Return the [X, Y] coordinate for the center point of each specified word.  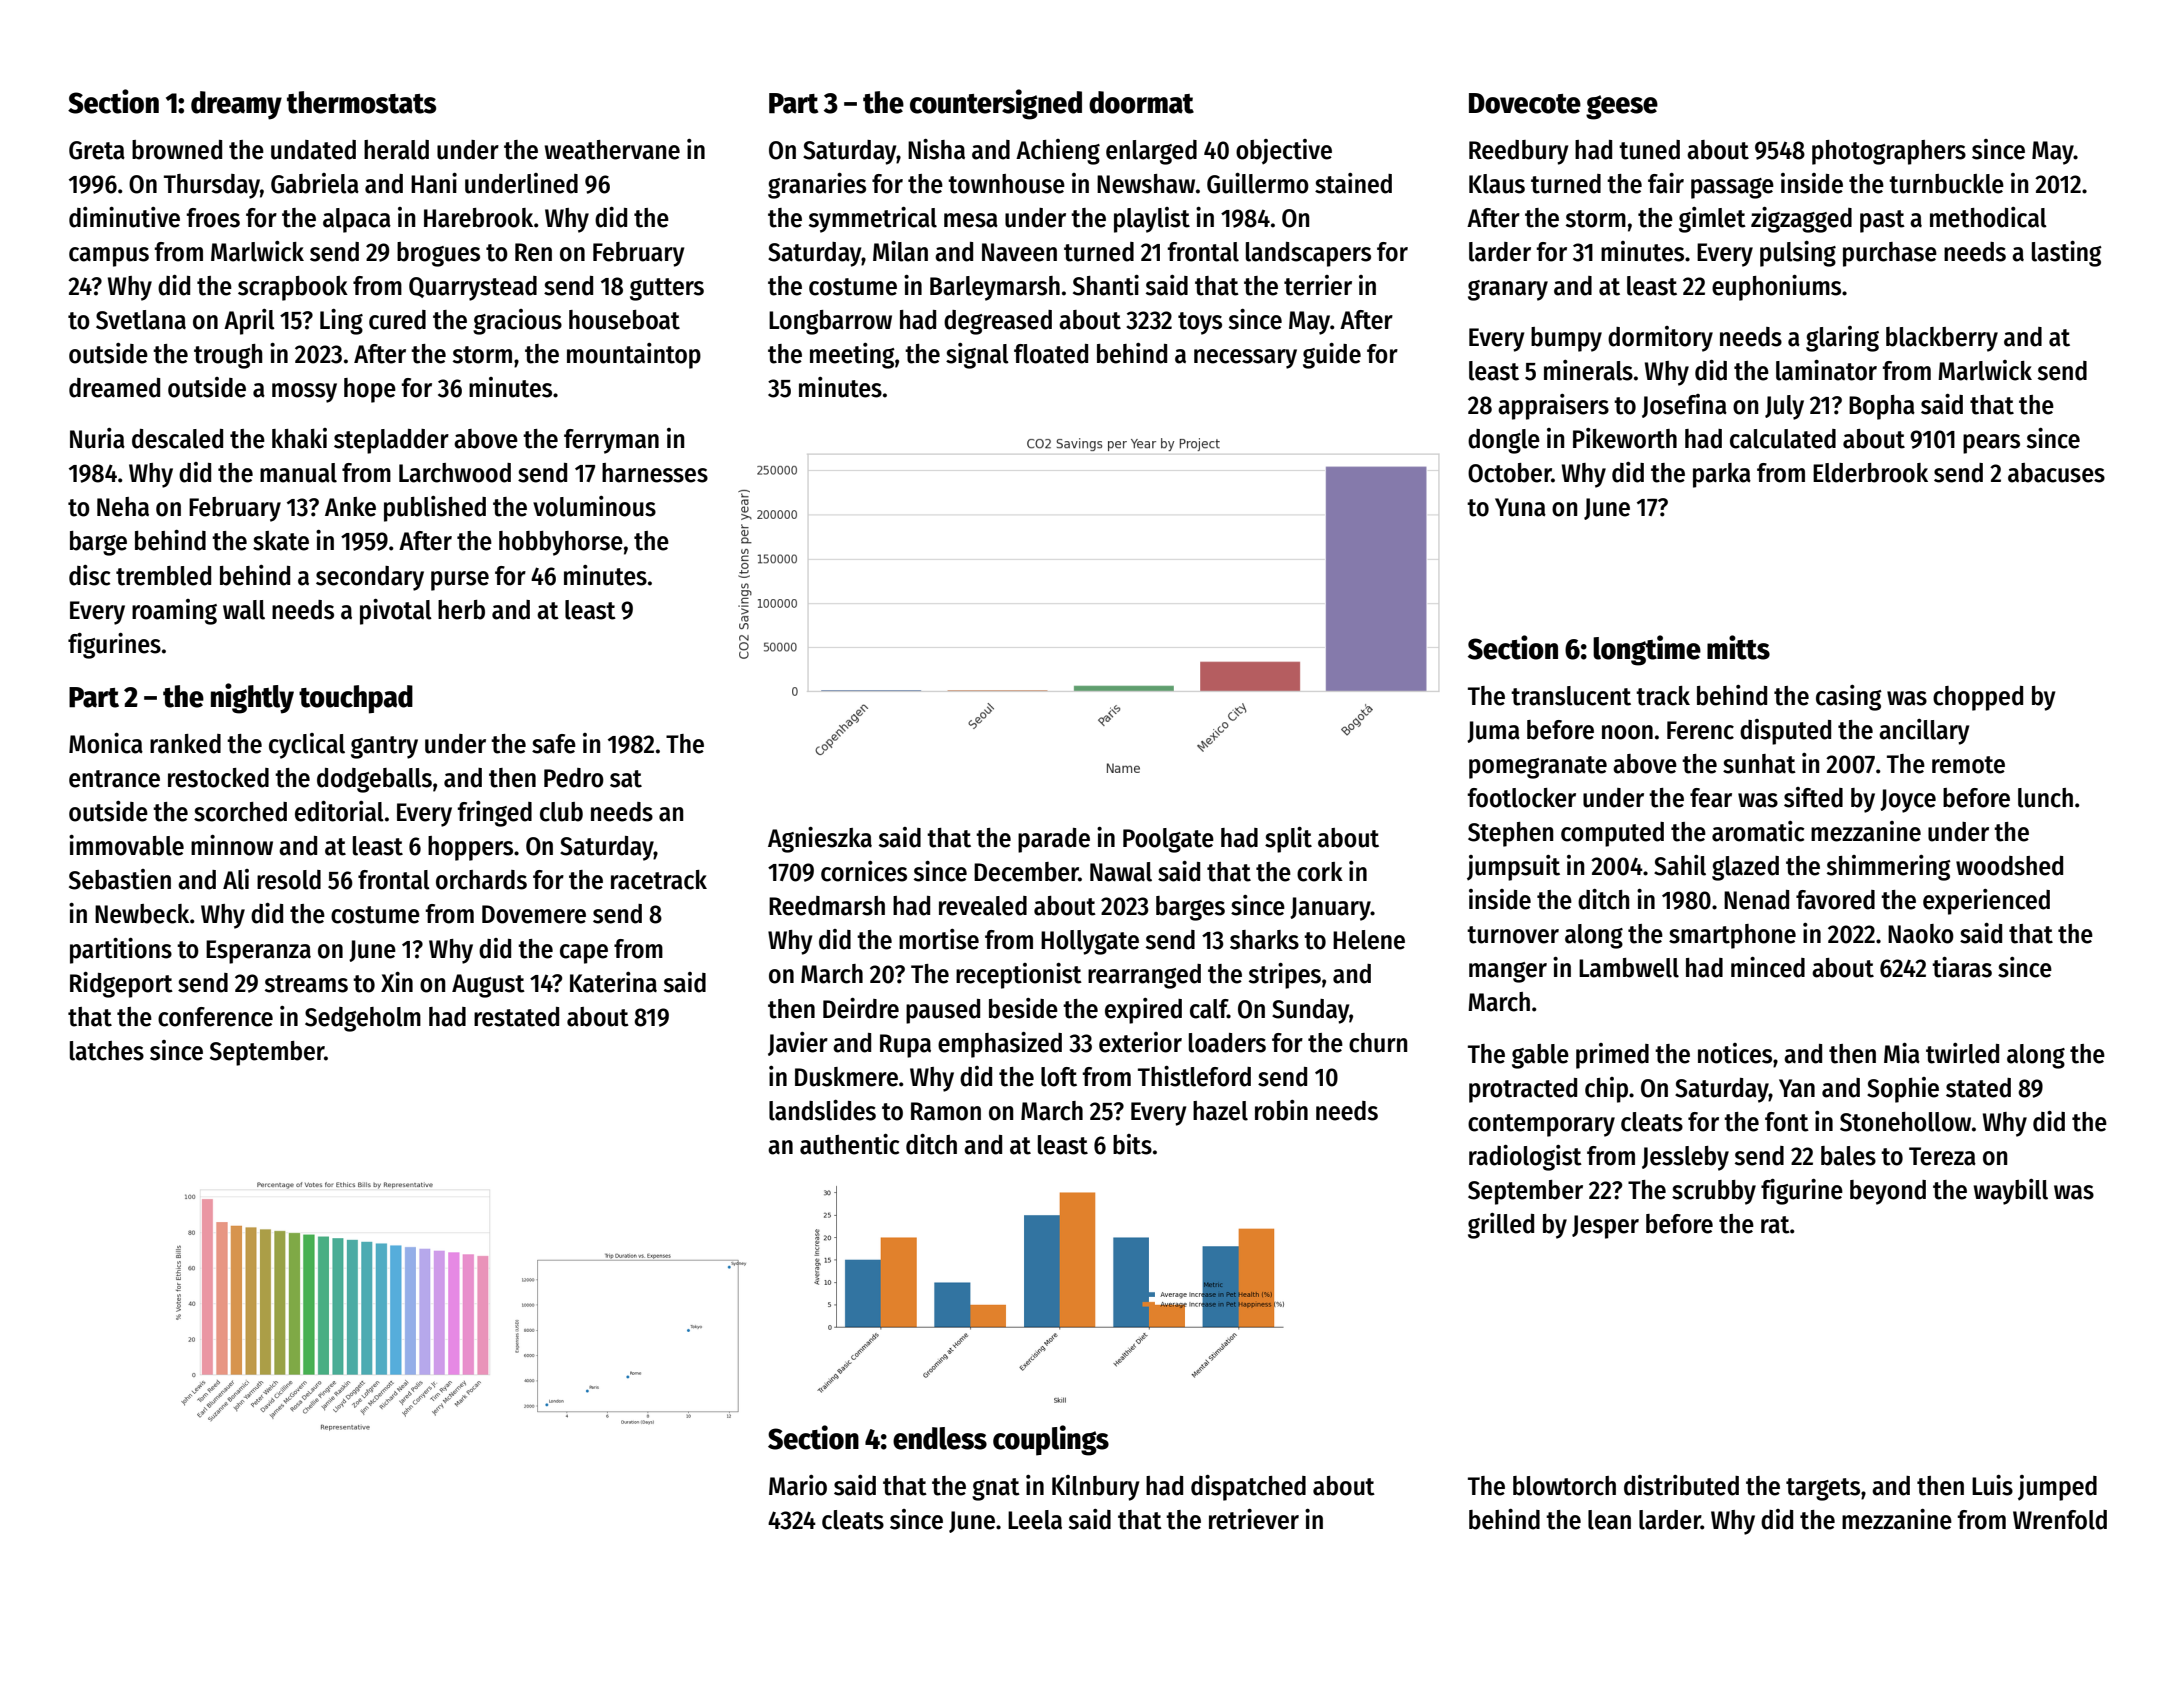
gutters [667, 289]
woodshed [2009, 866]
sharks [1264, 940]
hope [370, 390]
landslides [822, 1110]
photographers [1889, 152]
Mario [798, 1485]
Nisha [936, 149]
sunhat [1759, 764]
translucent [1571, 696]
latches [107, 1051]
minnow [232, 845]
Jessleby [1685, 1158]
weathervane [612, 150]
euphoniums [1776, 288]
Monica [106, 743]
